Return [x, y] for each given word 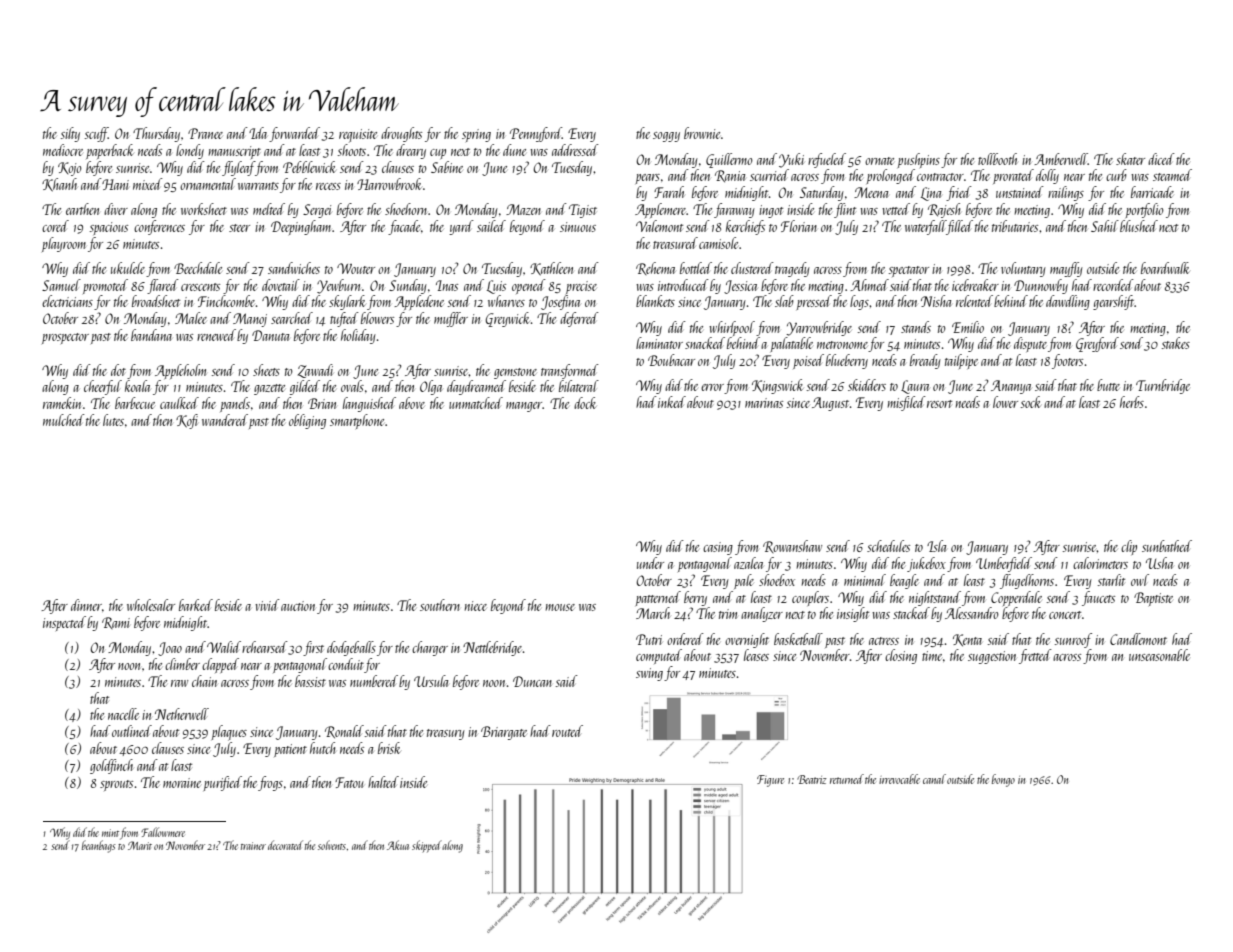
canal [934, 779]
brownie [702, 133]
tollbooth [997, 159]
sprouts [116, 785]
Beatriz [812, 779]
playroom [64, 244]
